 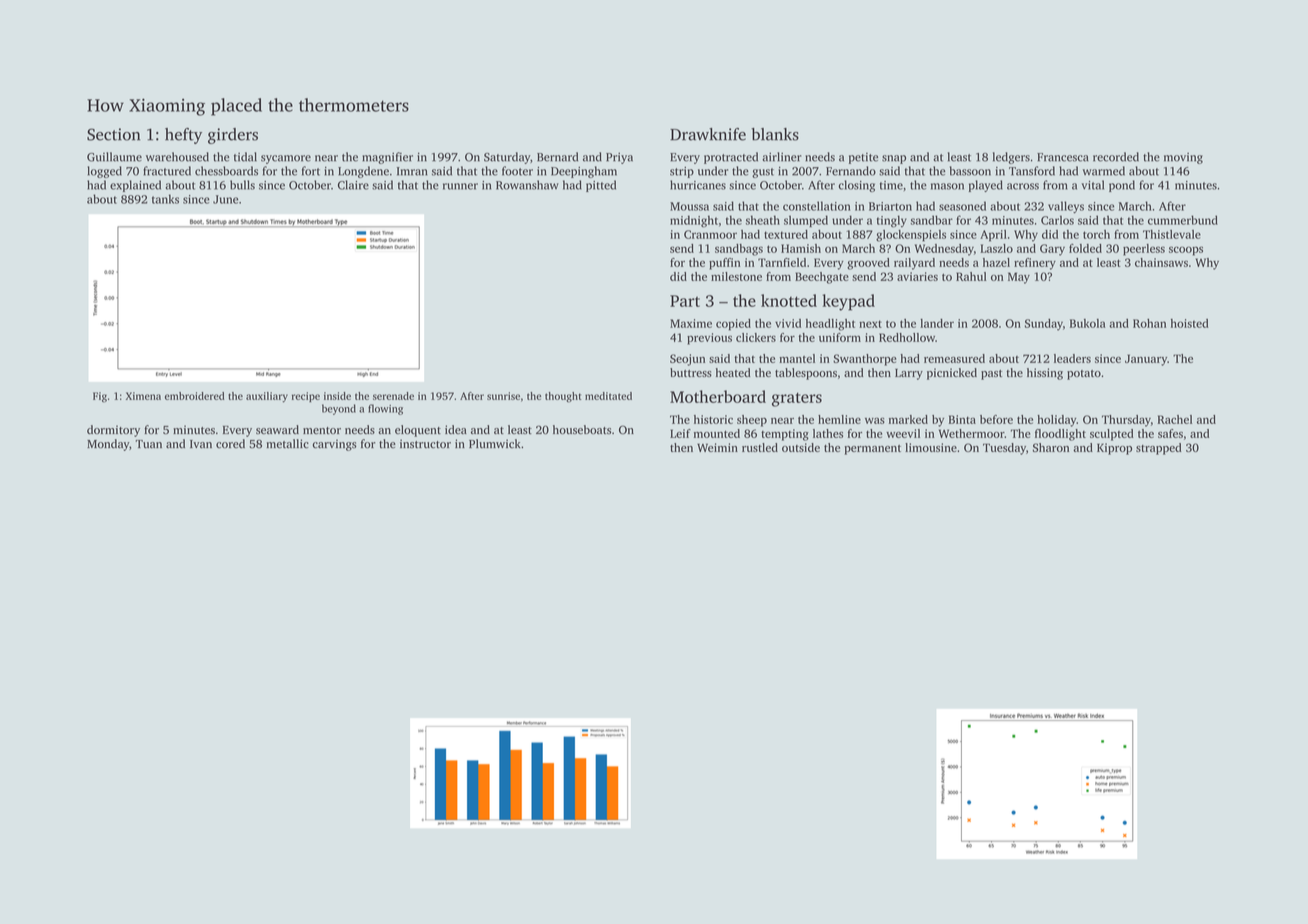 What do you see at coordinates (165, 199) in the page?
I see `tanks` at bounding box center [165, 199].
